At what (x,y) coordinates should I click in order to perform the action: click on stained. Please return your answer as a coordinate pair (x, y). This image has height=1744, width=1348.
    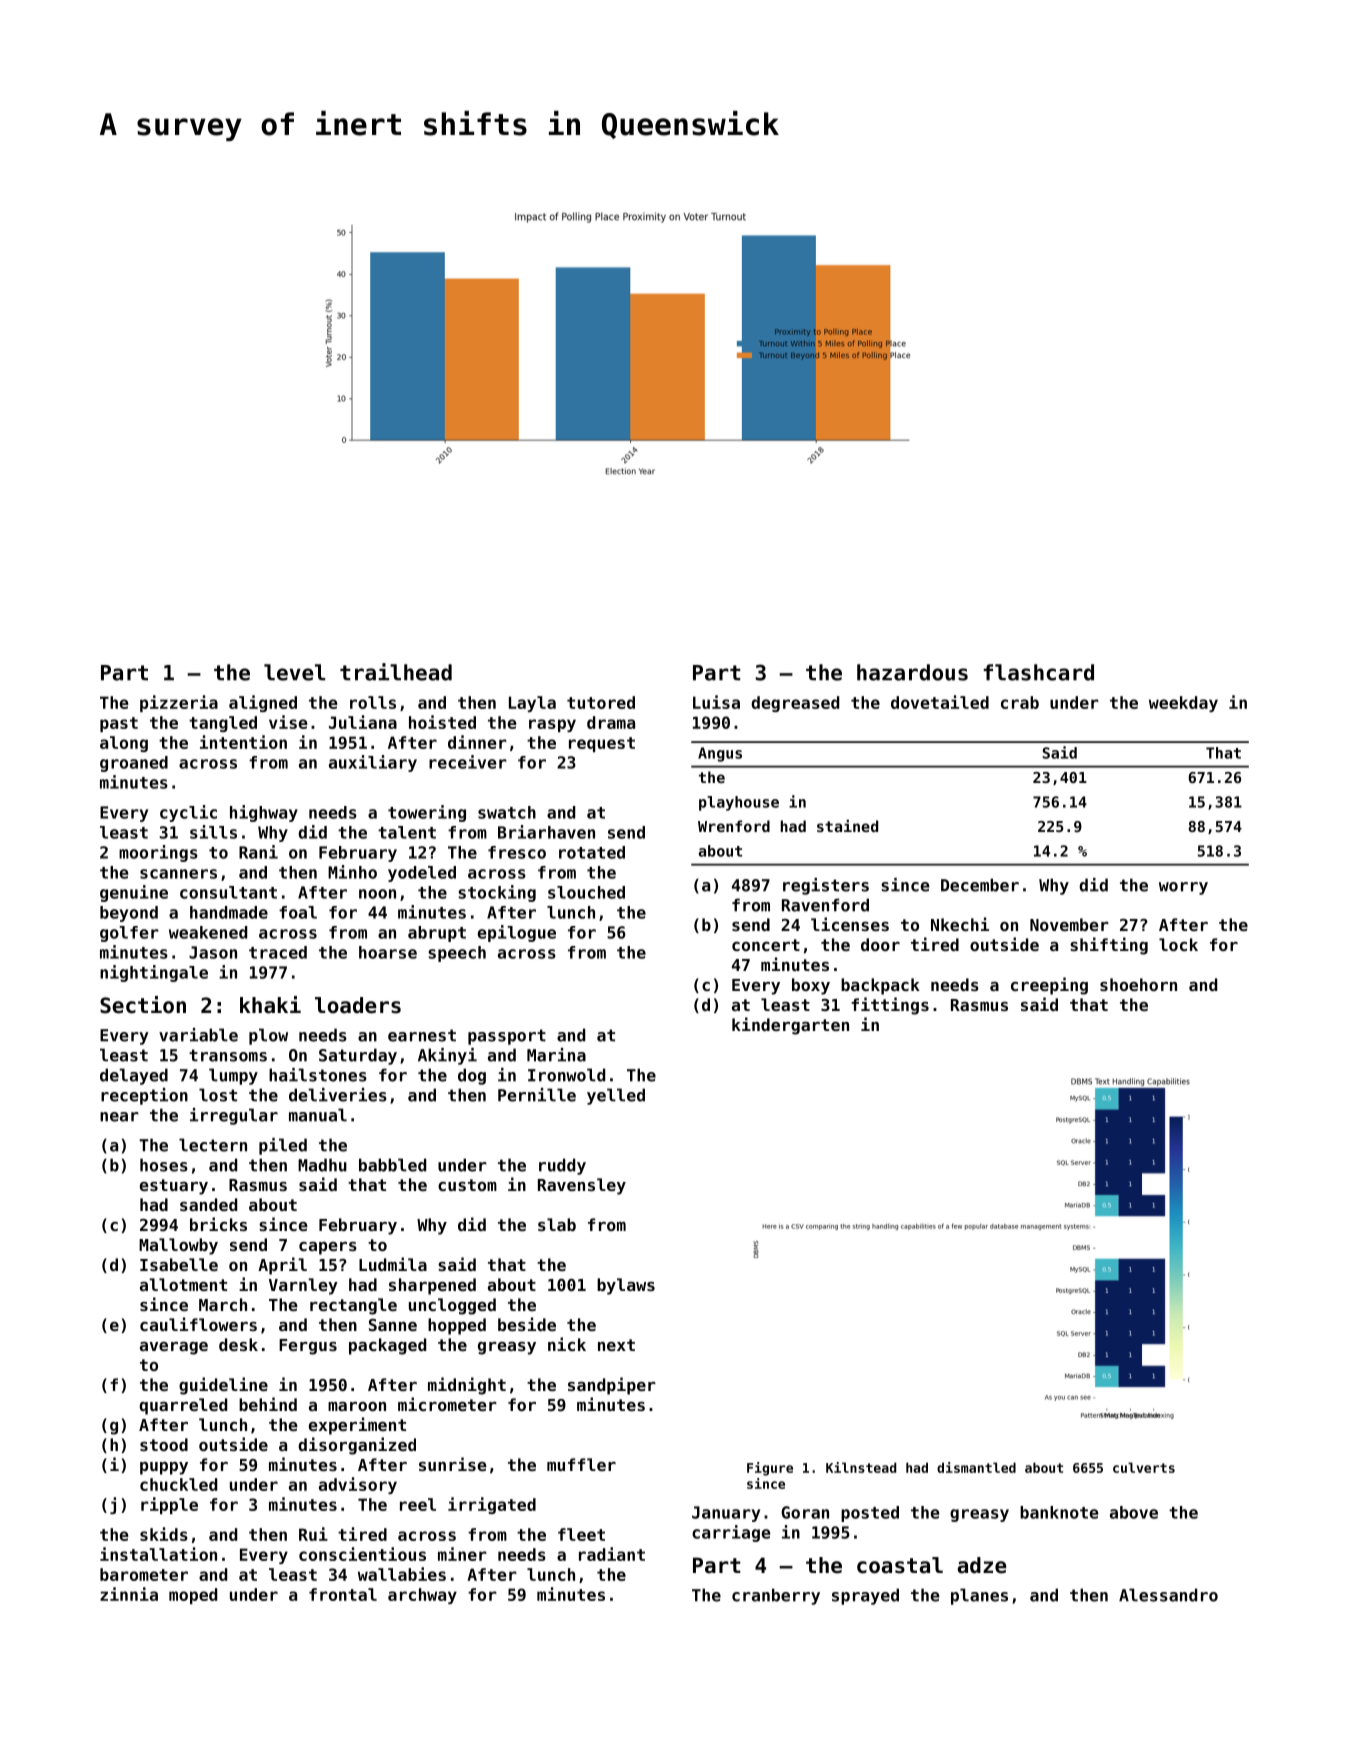
    Looking at the image, I should click on (847, 826).
